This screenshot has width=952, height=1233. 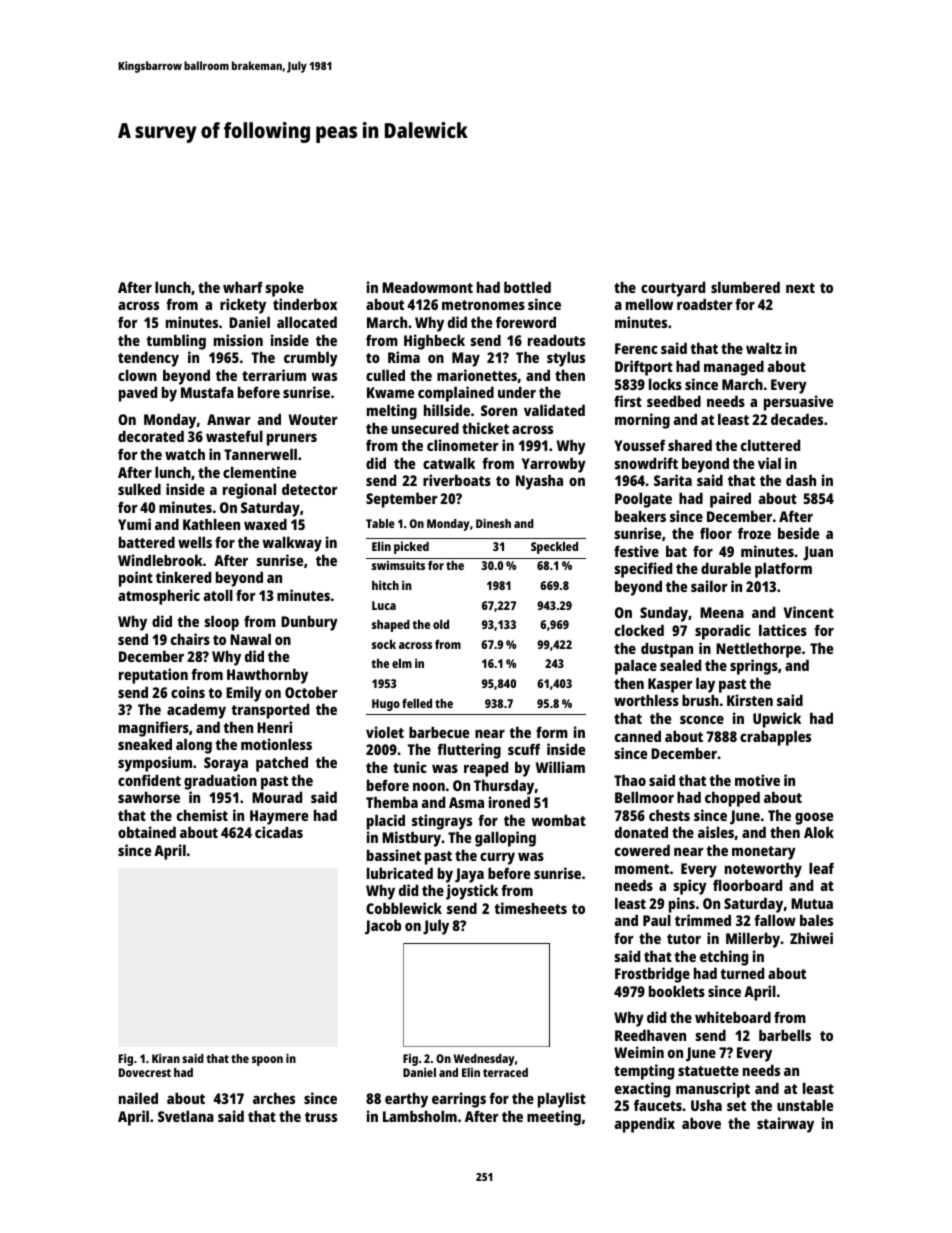 What do you see at coordinates (636, 667) in the screenshot?
I see `palace` at bounding box center [636, 667].
